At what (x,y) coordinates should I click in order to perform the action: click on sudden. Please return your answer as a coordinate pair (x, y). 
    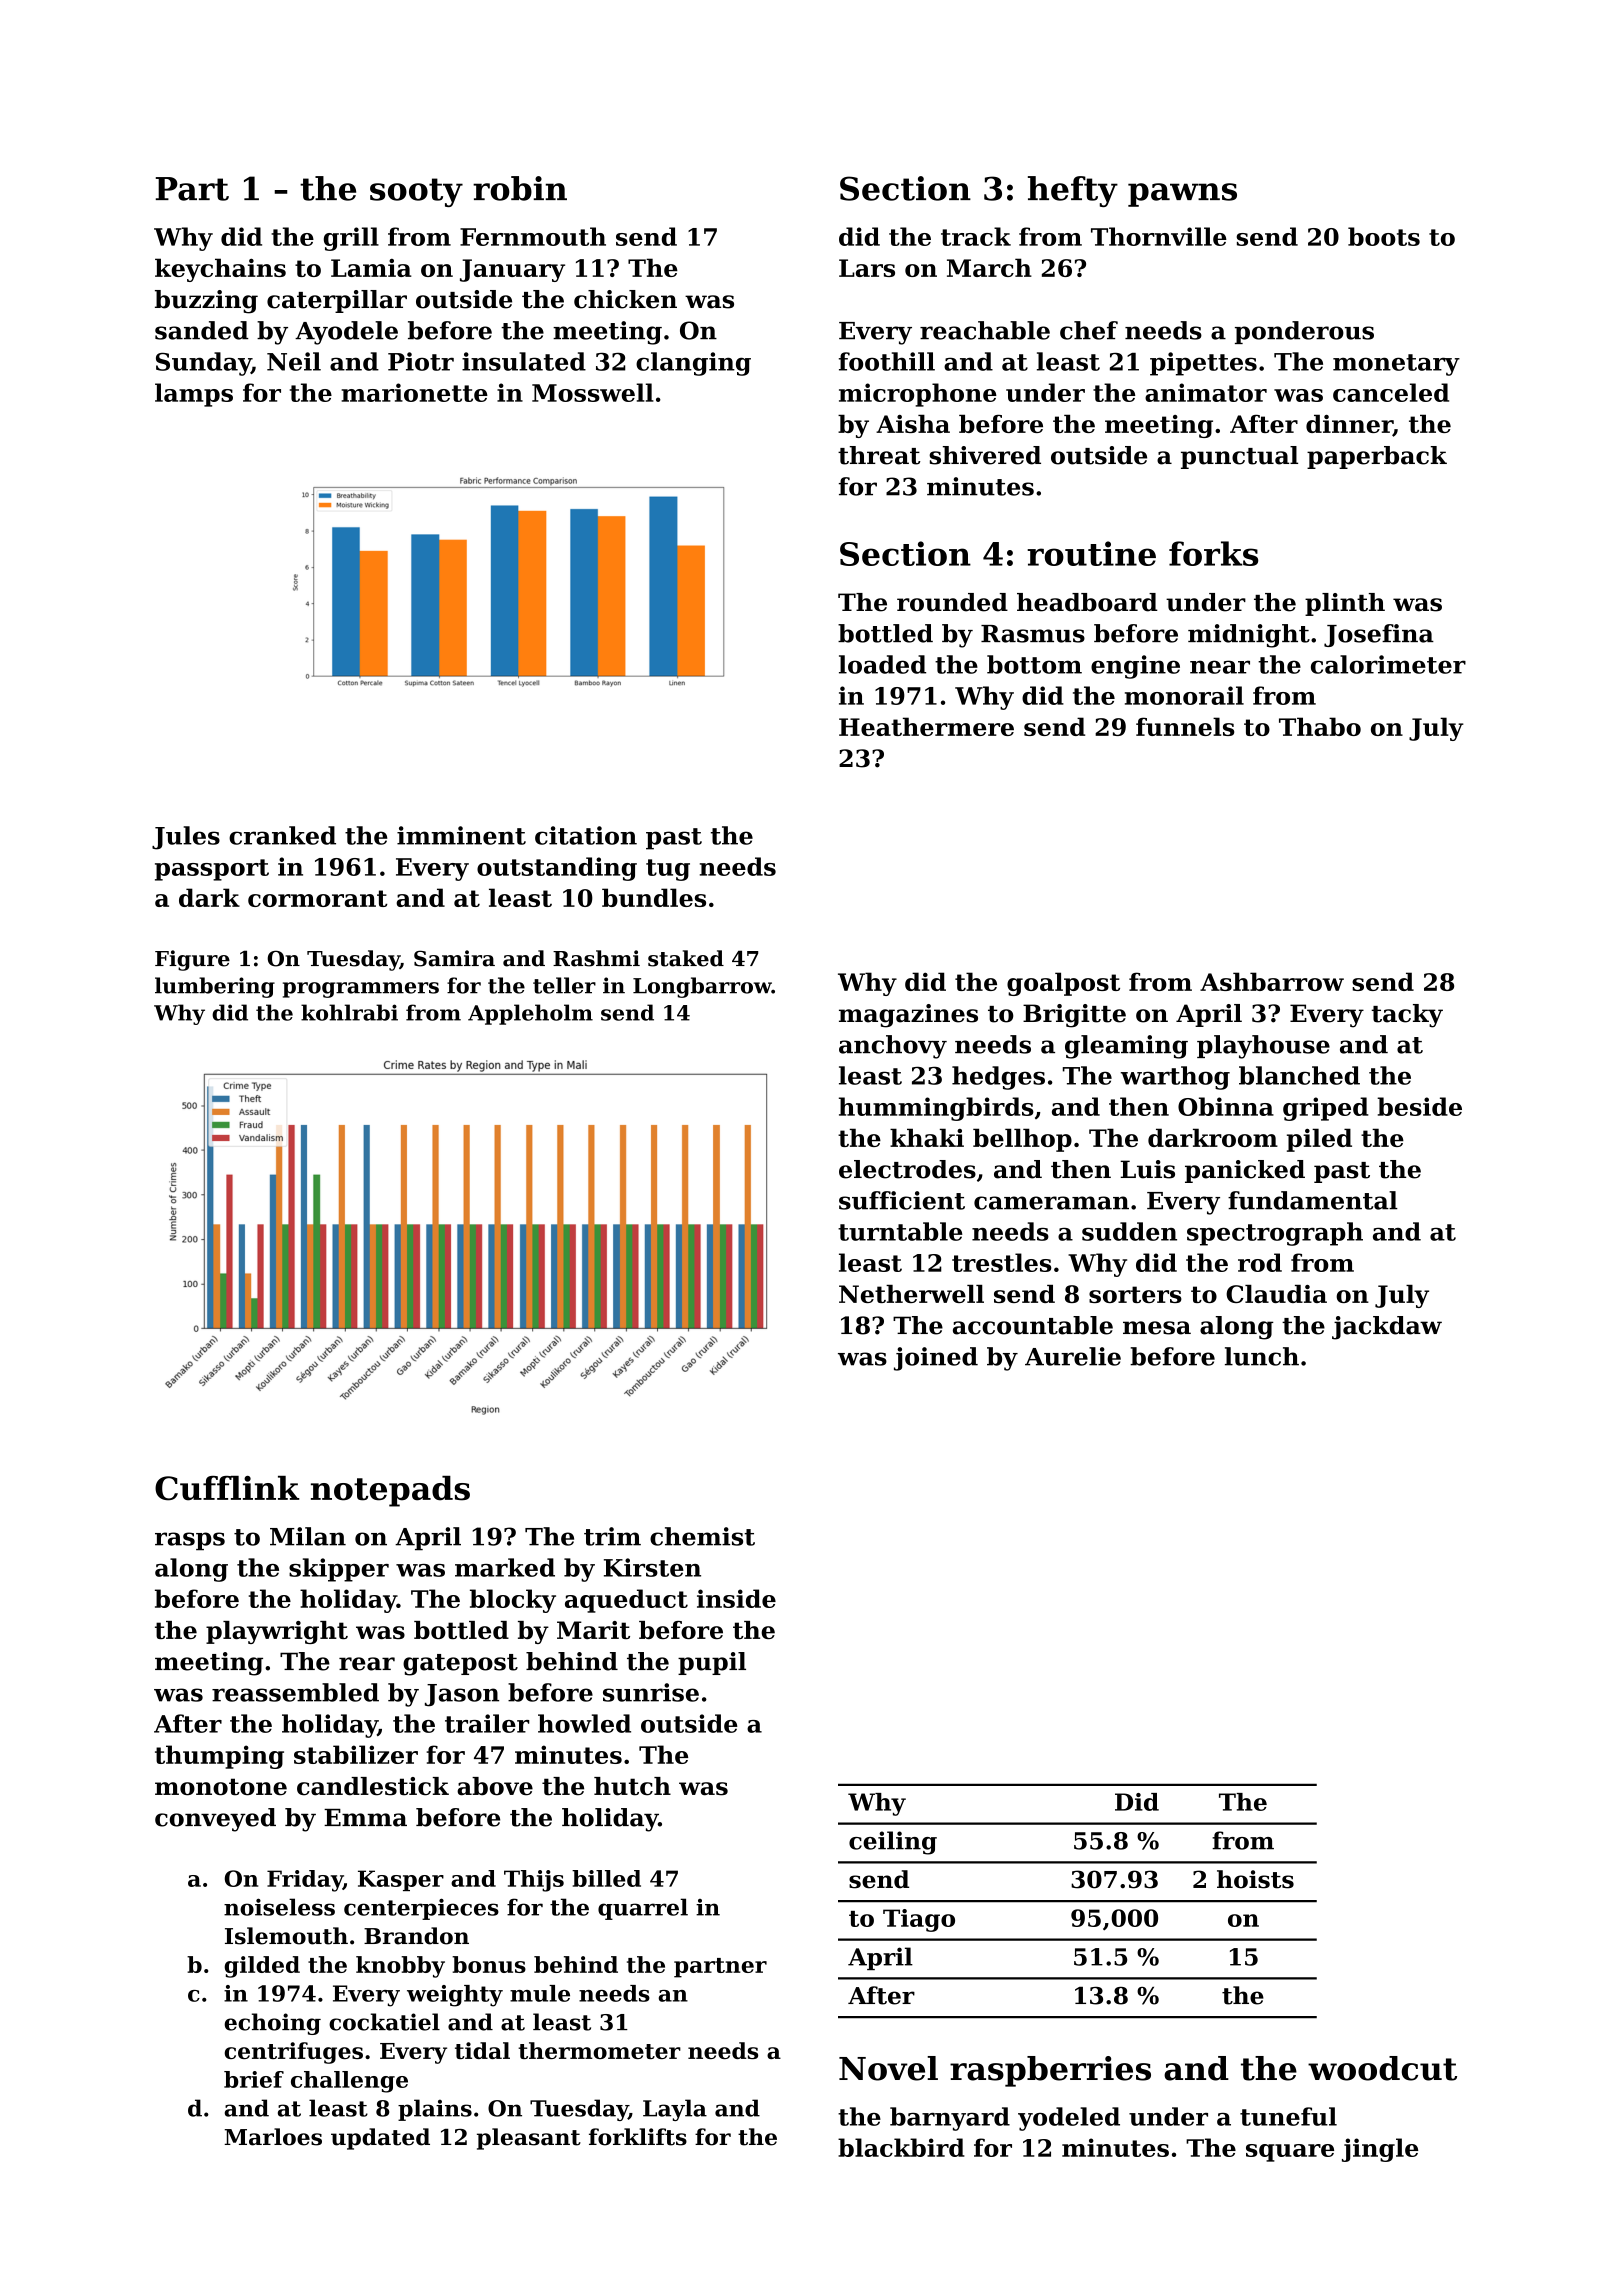
    Looking at the image, I should click on (1129, 1231).
